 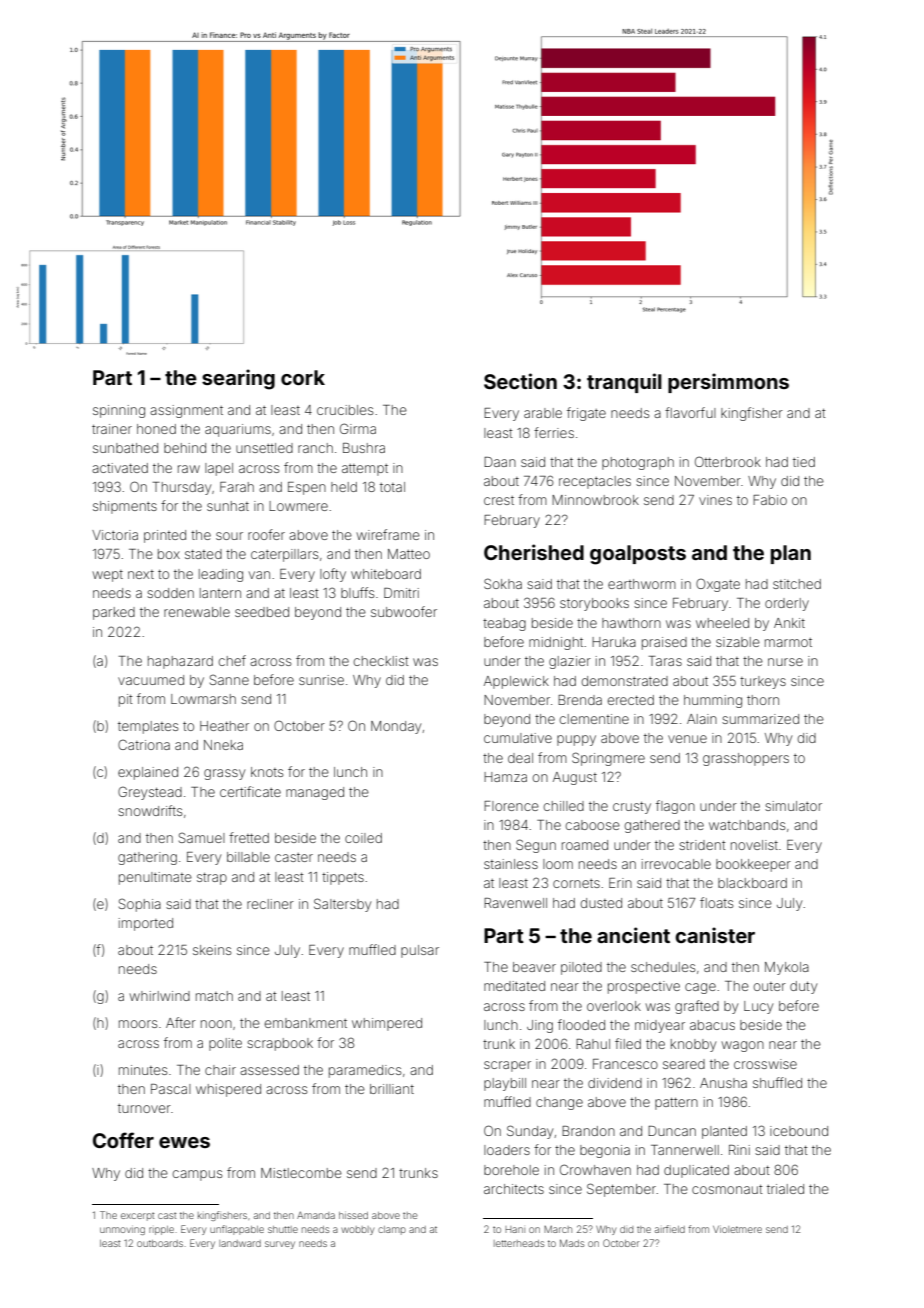 What do you see at coordinates (785, 1189) in the screenshot?
I see `trialed` at bounding box center [785, 1189].
